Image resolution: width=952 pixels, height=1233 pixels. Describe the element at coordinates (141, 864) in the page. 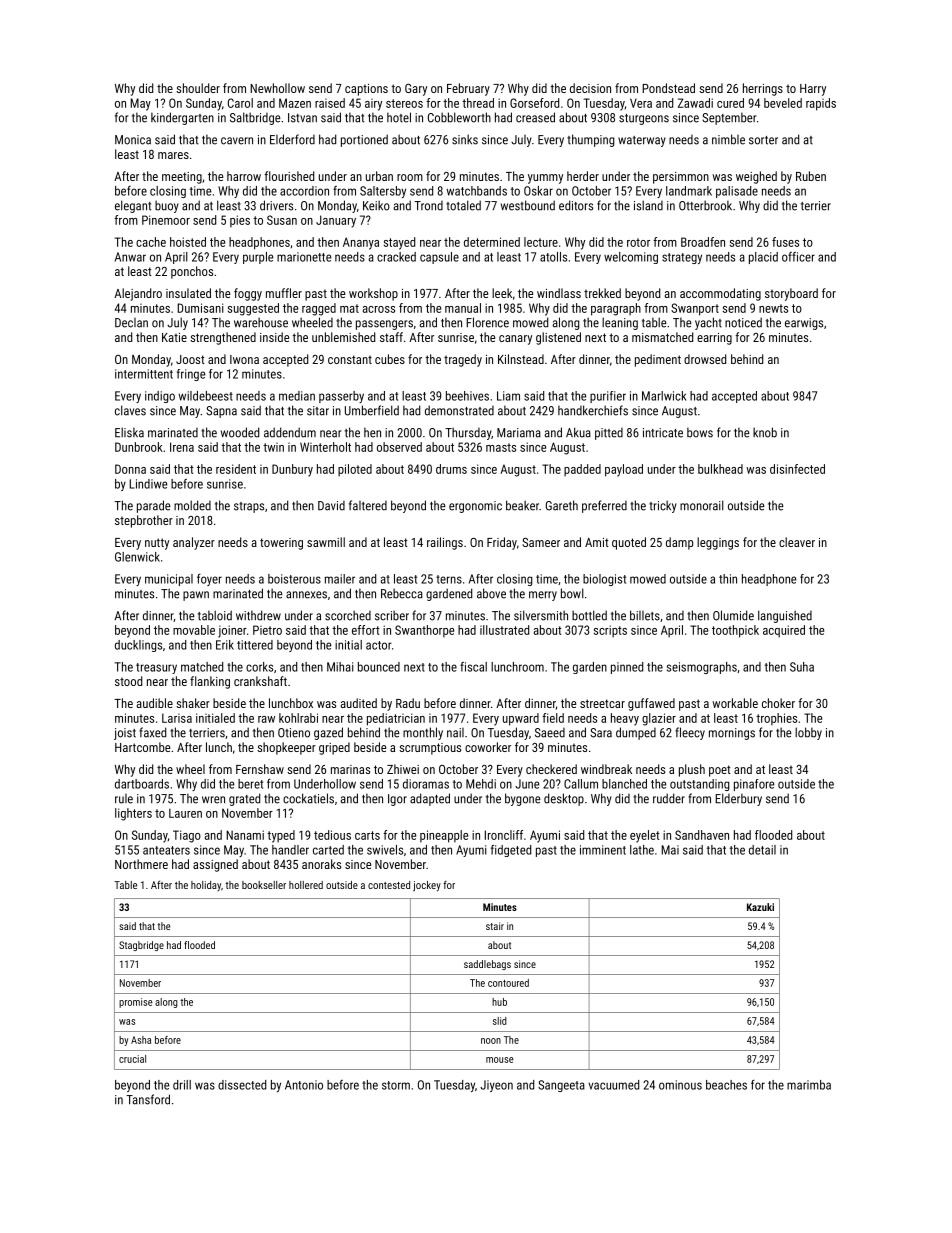

I see `Northmere` at that location.
